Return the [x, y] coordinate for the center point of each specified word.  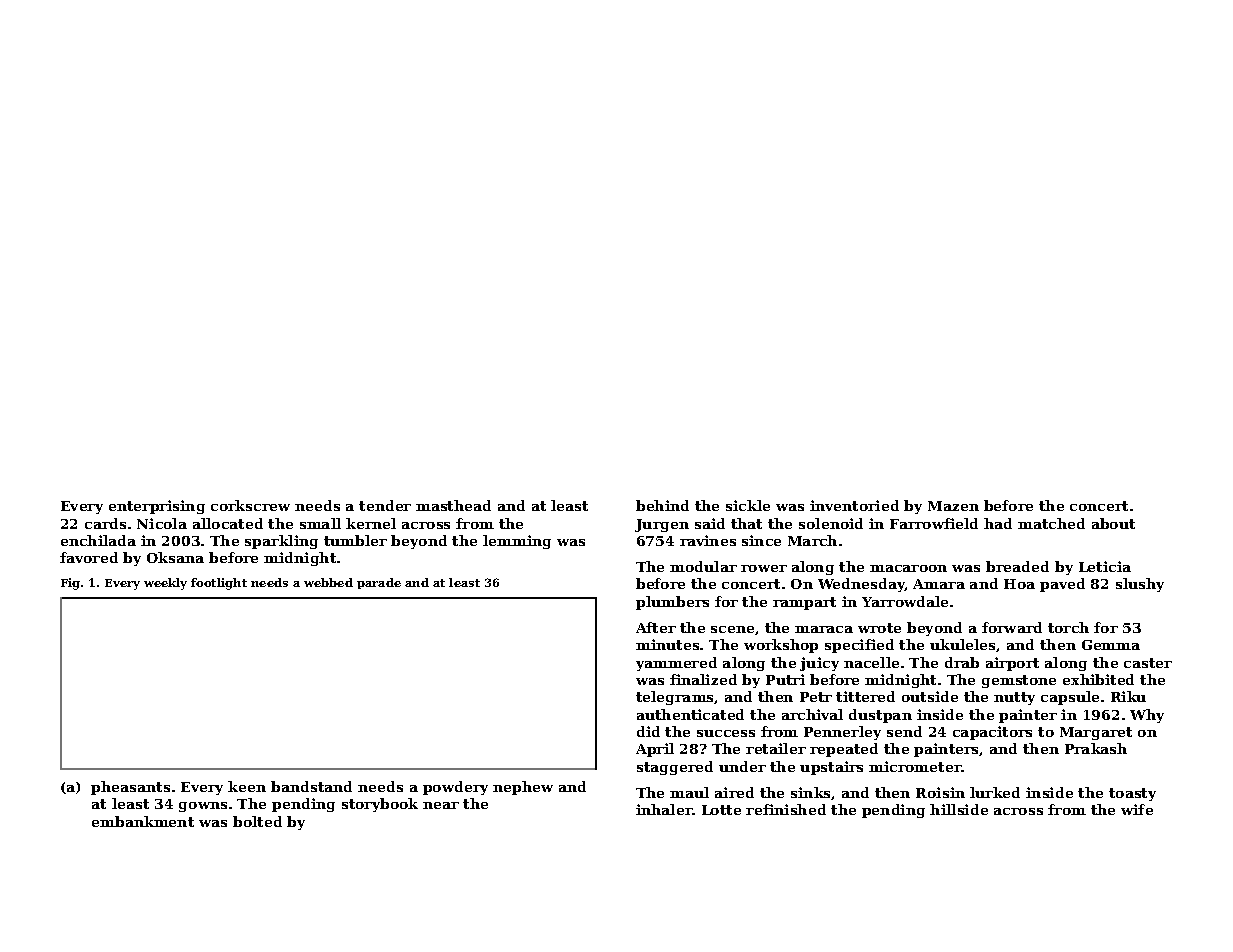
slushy [1140, 585]
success [726, 733]
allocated [228, 523]
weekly [165, 584]
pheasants [130, 788]
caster [1148, 663]
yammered [676, 664]
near [441, 805]
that [746, 523]
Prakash [1096, 748]
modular [703, 566]
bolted [257, 821]
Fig [70, 584]
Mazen [953, 506]
